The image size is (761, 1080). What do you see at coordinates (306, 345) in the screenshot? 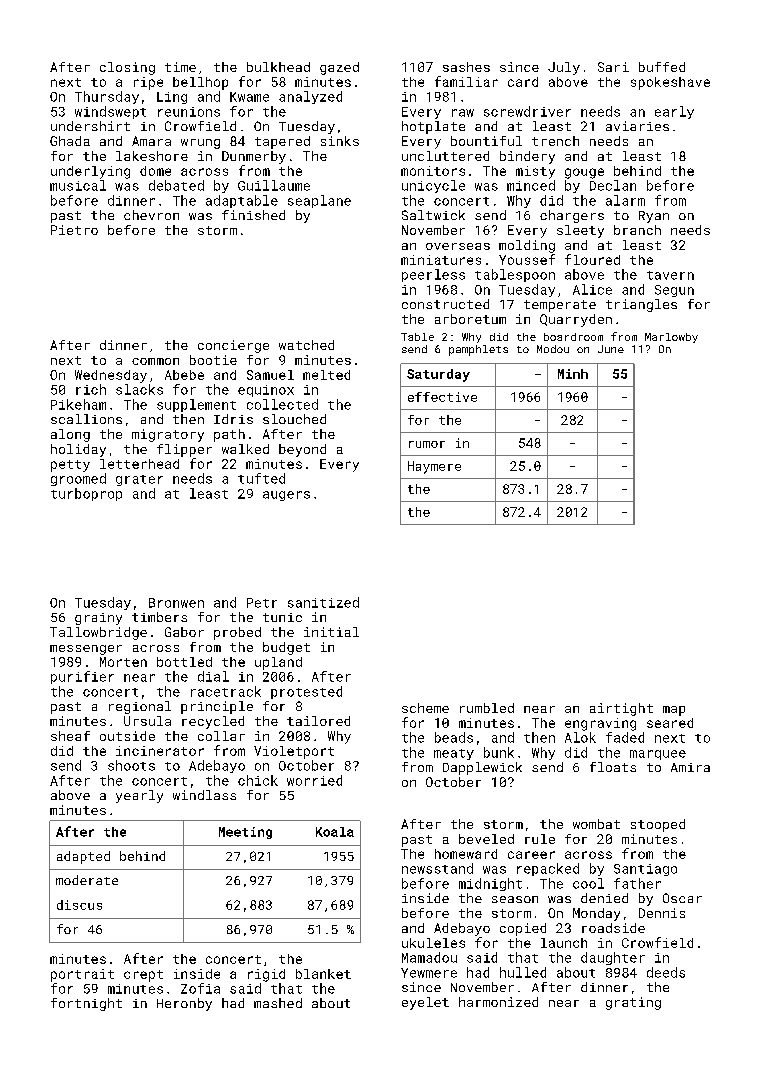
I see `watched` at bounding box center [306, 345].
